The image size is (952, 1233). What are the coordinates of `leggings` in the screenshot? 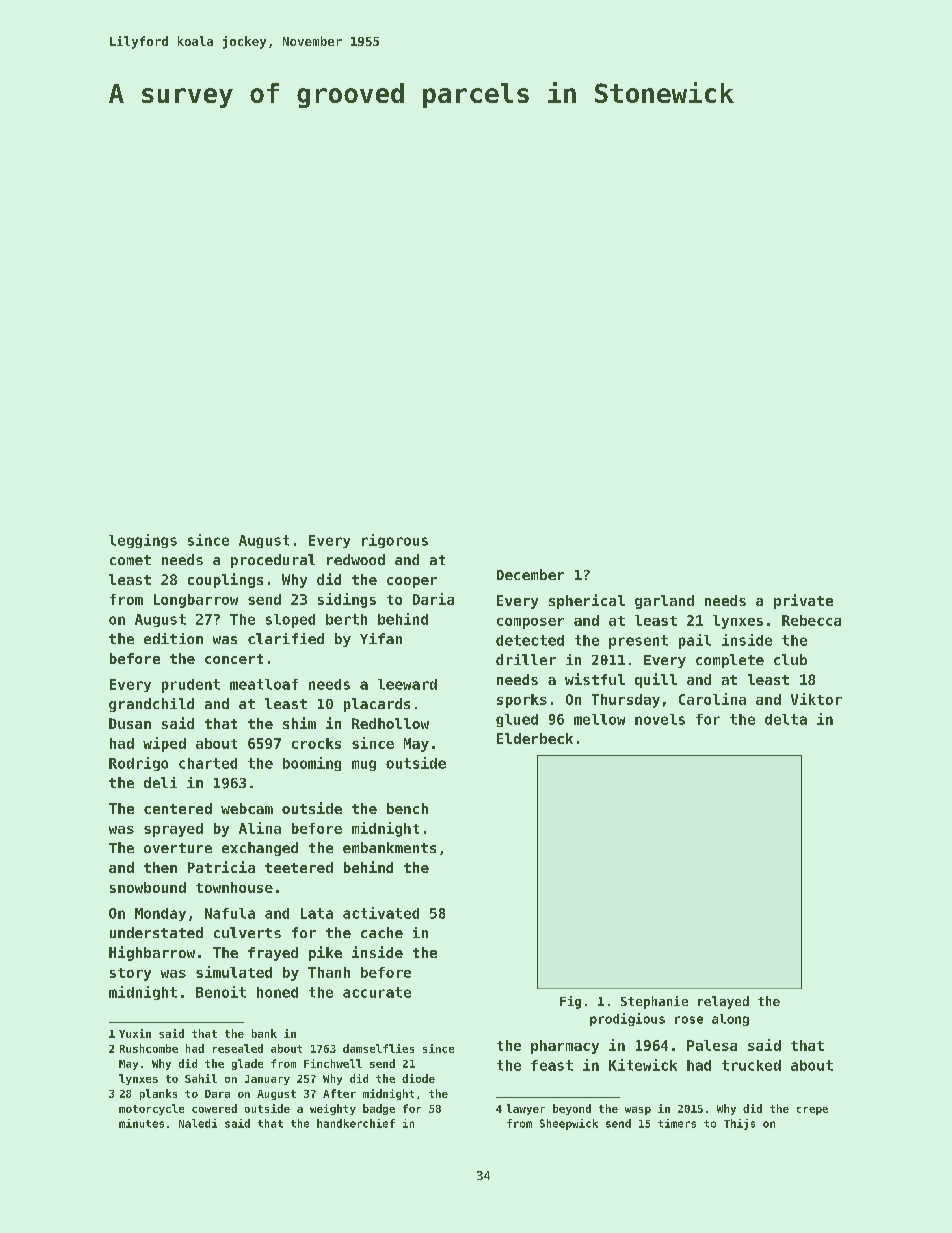 It's located at (143, 541).
